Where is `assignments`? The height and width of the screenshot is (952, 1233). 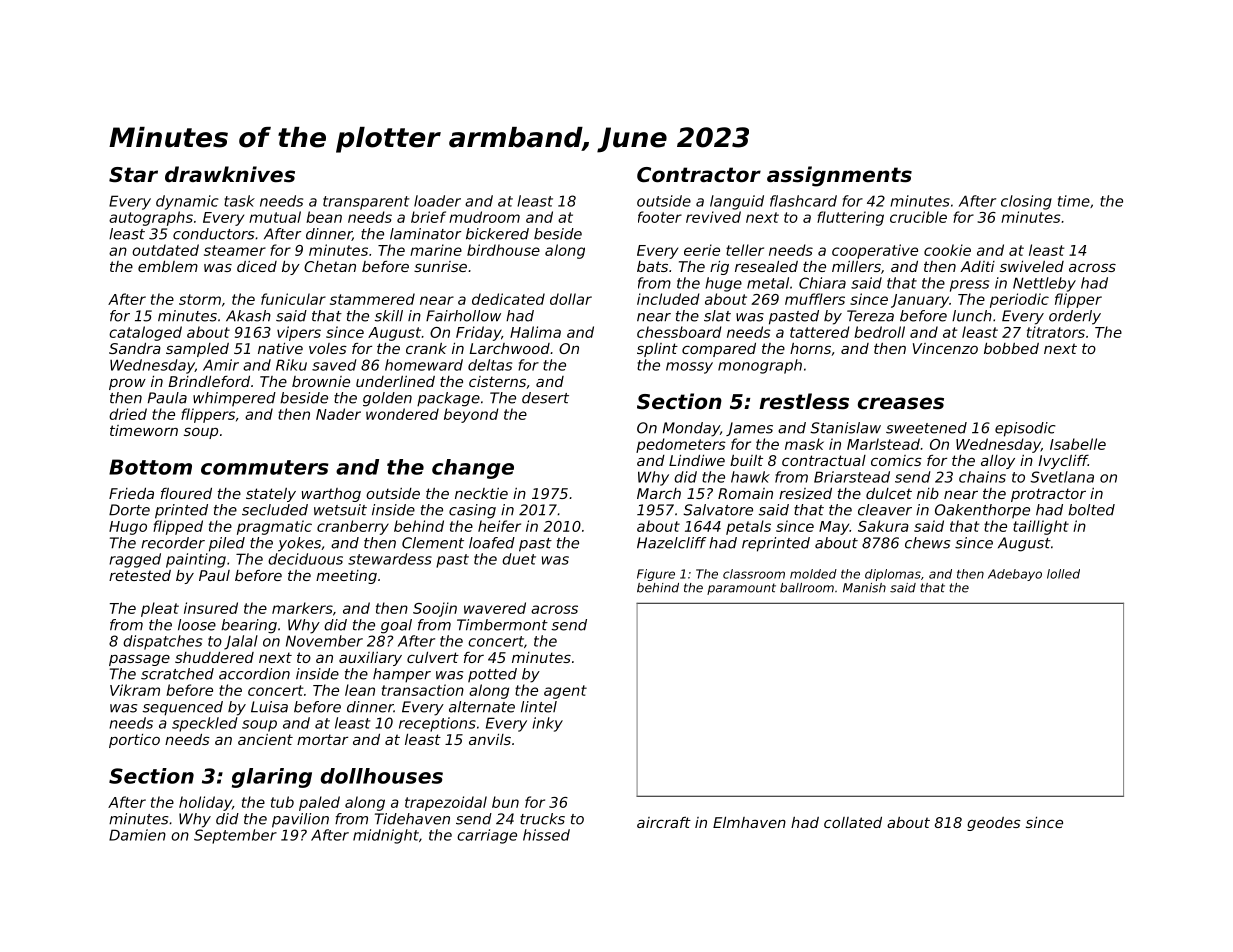 assignments is located at coordinates (839, 176).
